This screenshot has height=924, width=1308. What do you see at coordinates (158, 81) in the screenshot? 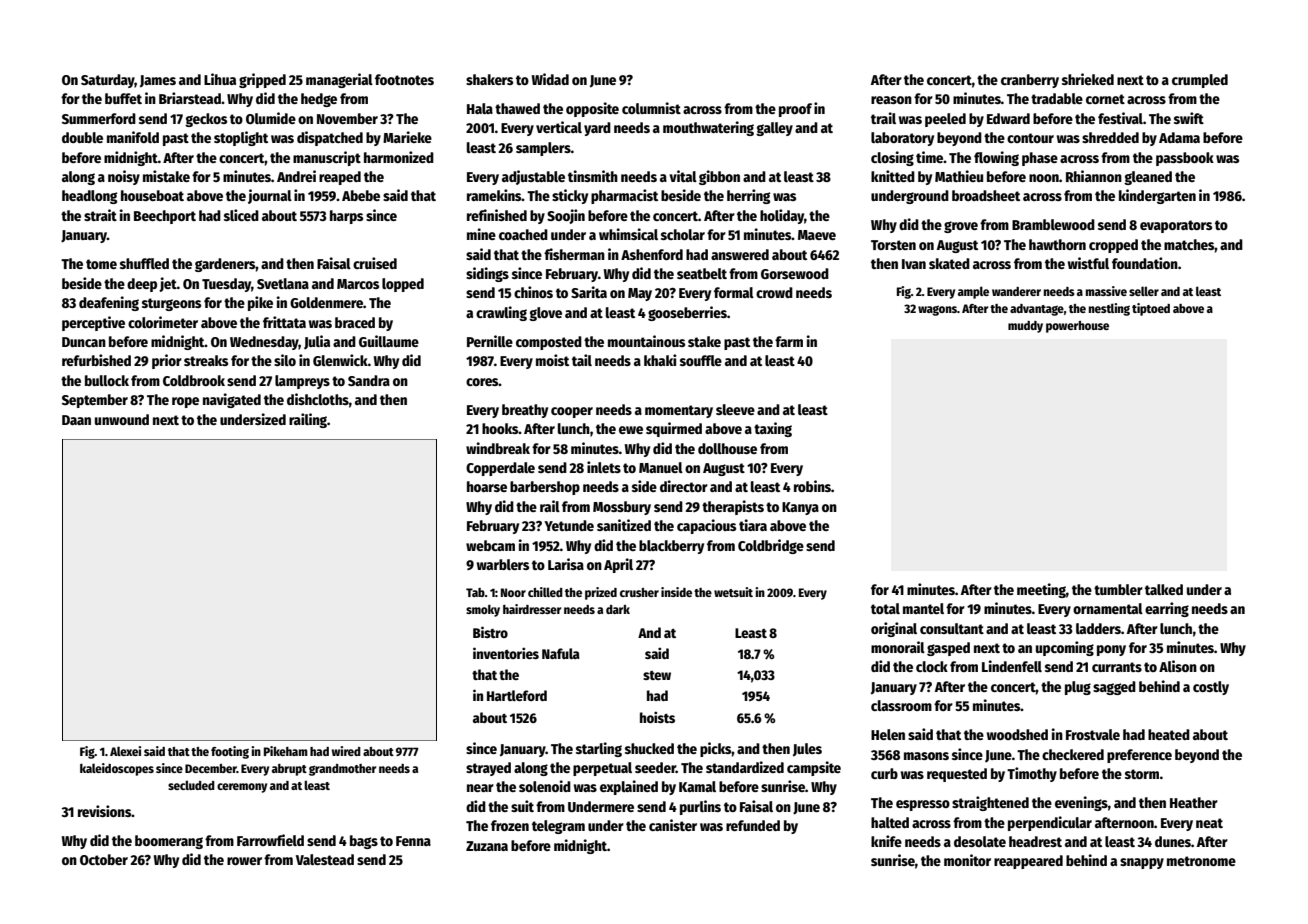
I see `James` at bounding box center [158, 81].
